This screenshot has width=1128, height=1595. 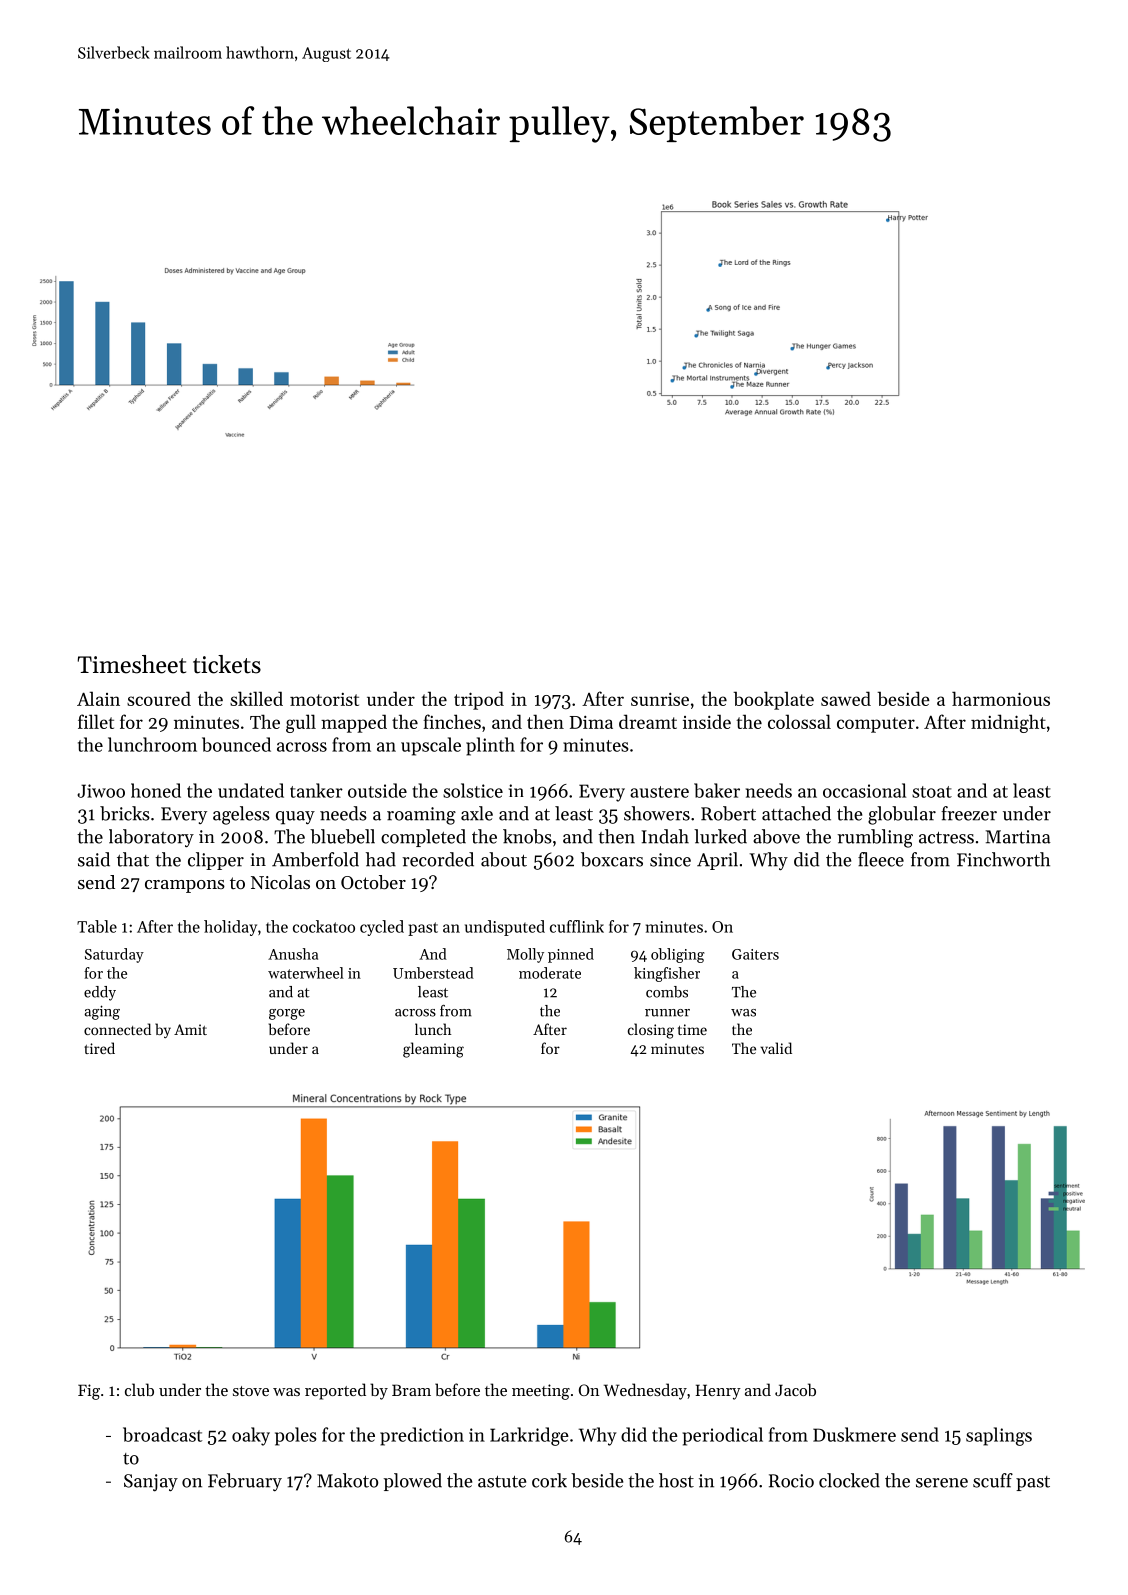 I want to click on Martina, so click(x=1018, y=837).
